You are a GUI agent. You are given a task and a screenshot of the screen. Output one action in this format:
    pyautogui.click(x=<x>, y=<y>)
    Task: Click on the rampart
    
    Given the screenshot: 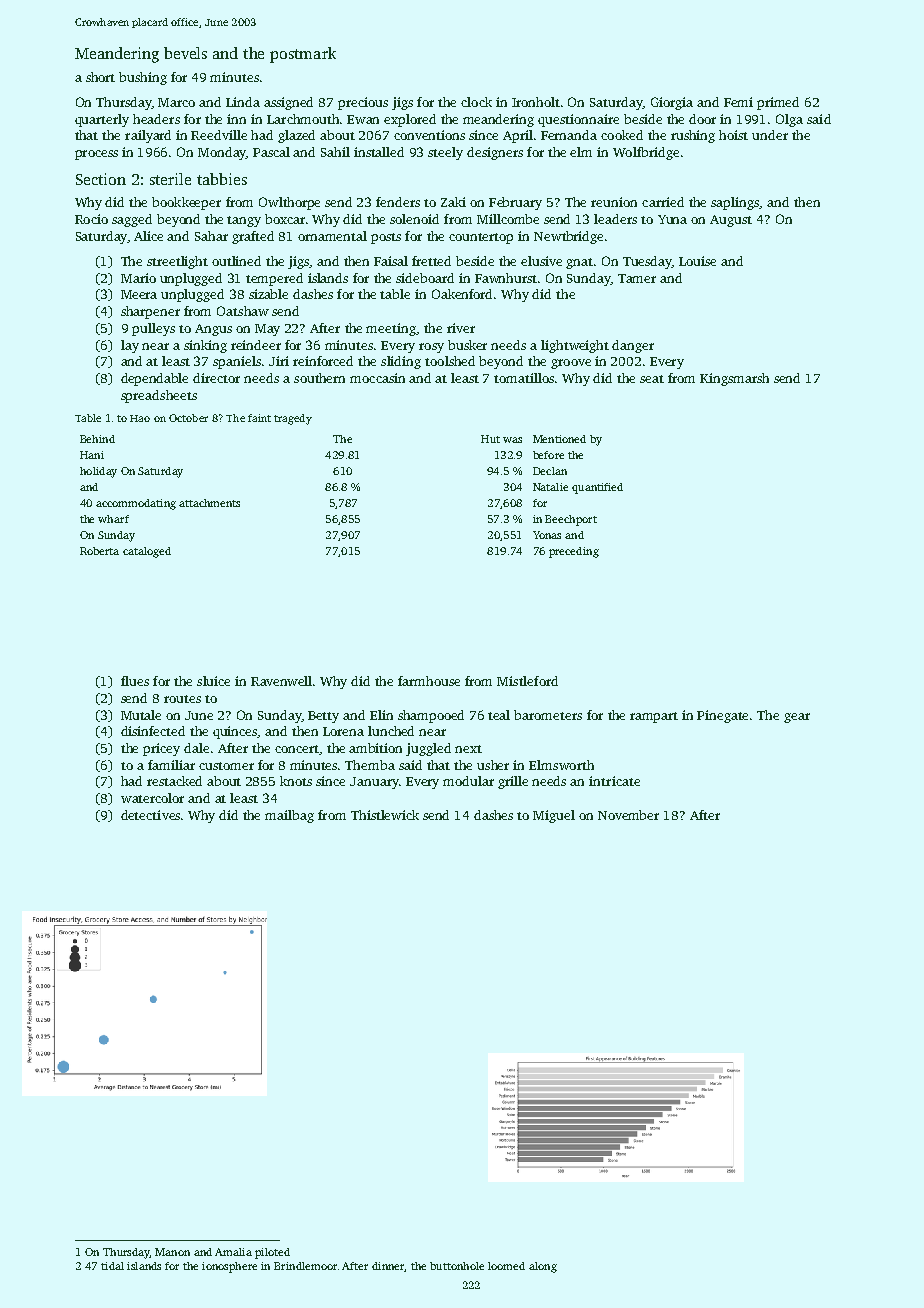 What is the action you would take?
    pyautogui.click(x=654, y=717)
